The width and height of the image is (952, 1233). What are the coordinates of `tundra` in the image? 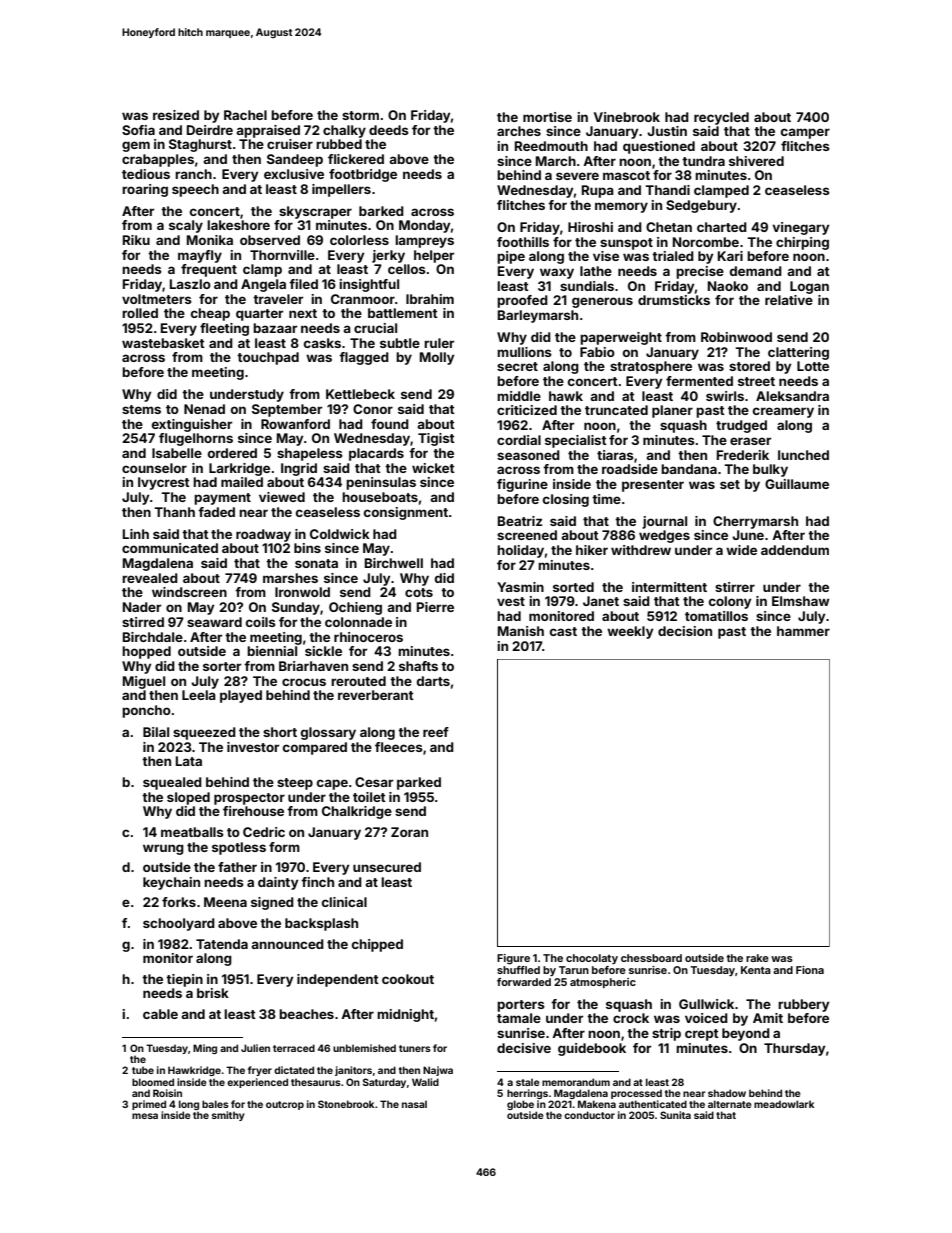 It's located at (703, 161).
